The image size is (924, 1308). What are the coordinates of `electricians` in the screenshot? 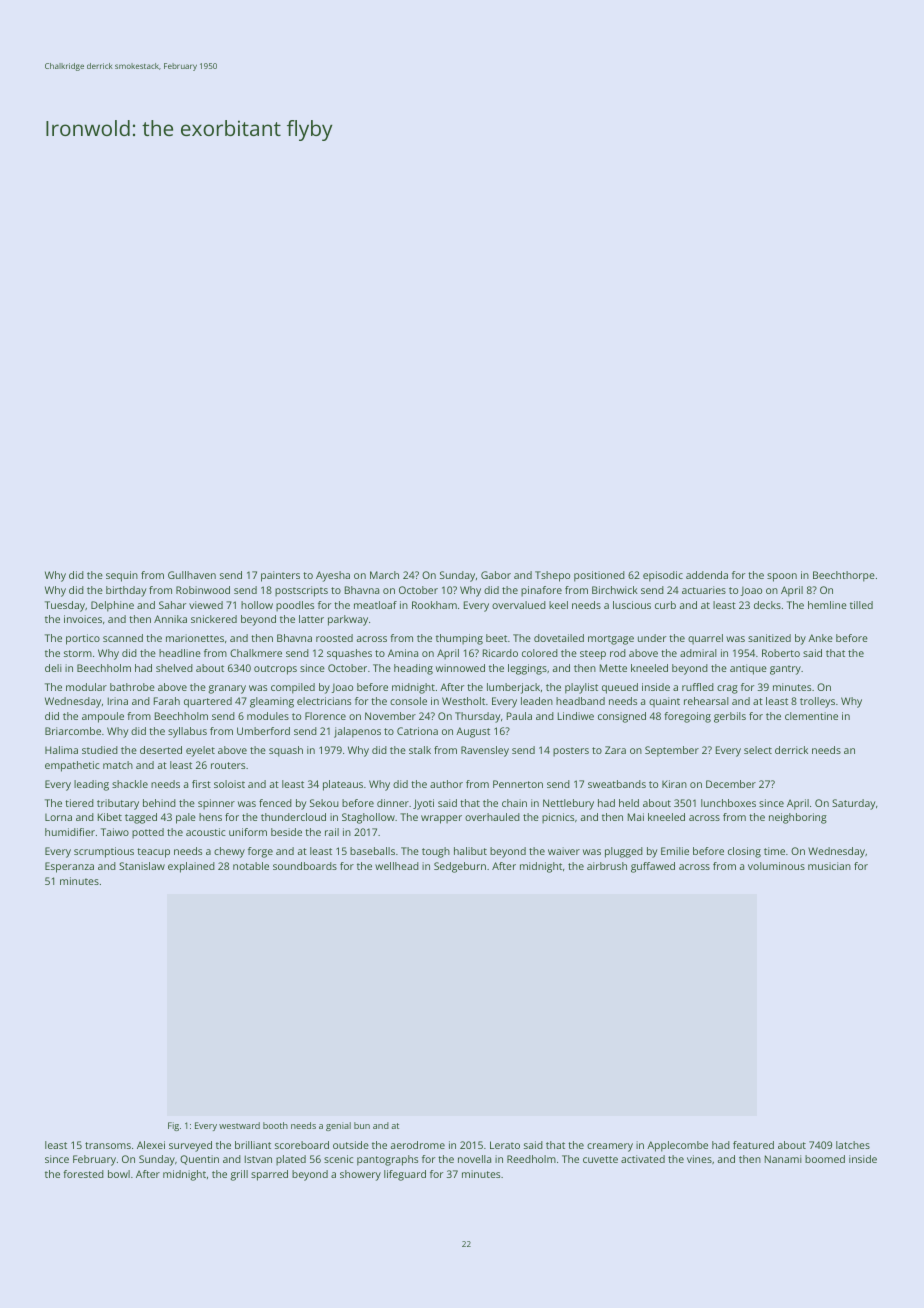 It's located at (324, 701).
